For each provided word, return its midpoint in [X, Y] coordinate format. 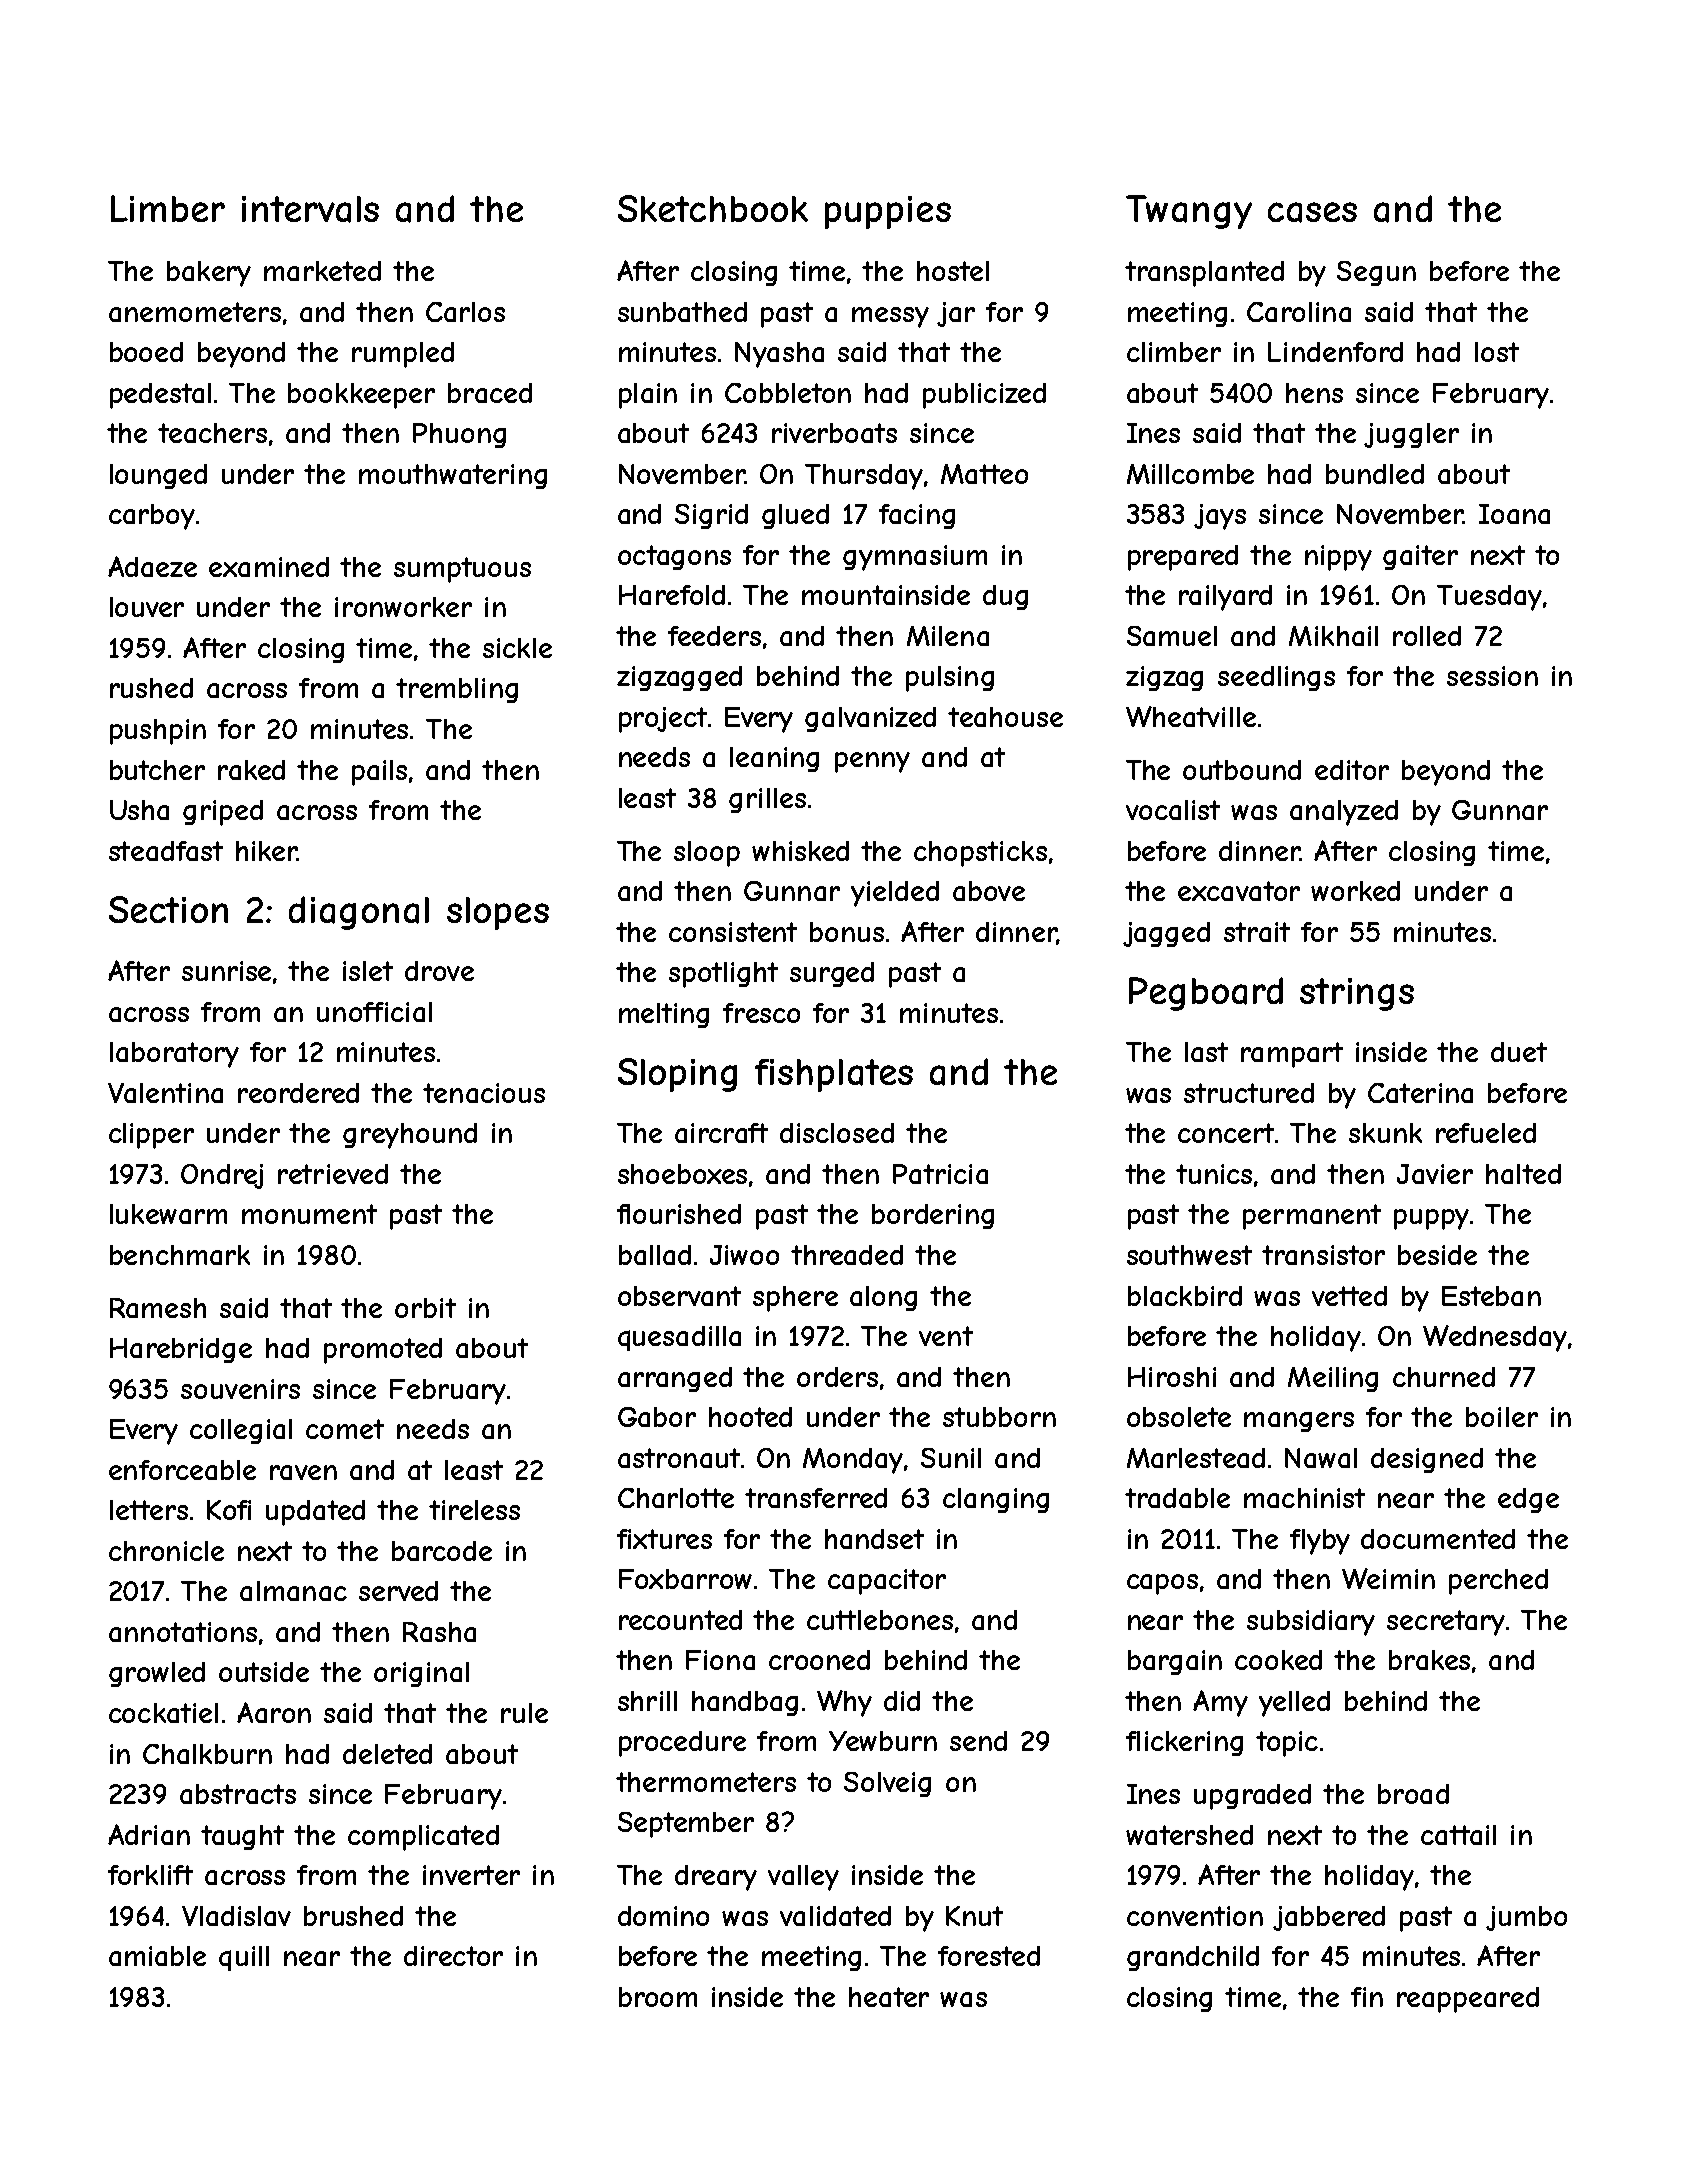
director [453, 1956]
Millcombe [1190, 474]
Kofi [229, 1510]
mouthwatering [453, 476]
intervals [310, 209]
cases [1312, 212]
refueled [1486, 1133]
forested [989, 1956]
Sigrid [711, 516]
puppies [888, 212]
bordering [933, 1216]
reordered [298, 1093]
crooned [819, 1660]
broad [1413, 1794]
